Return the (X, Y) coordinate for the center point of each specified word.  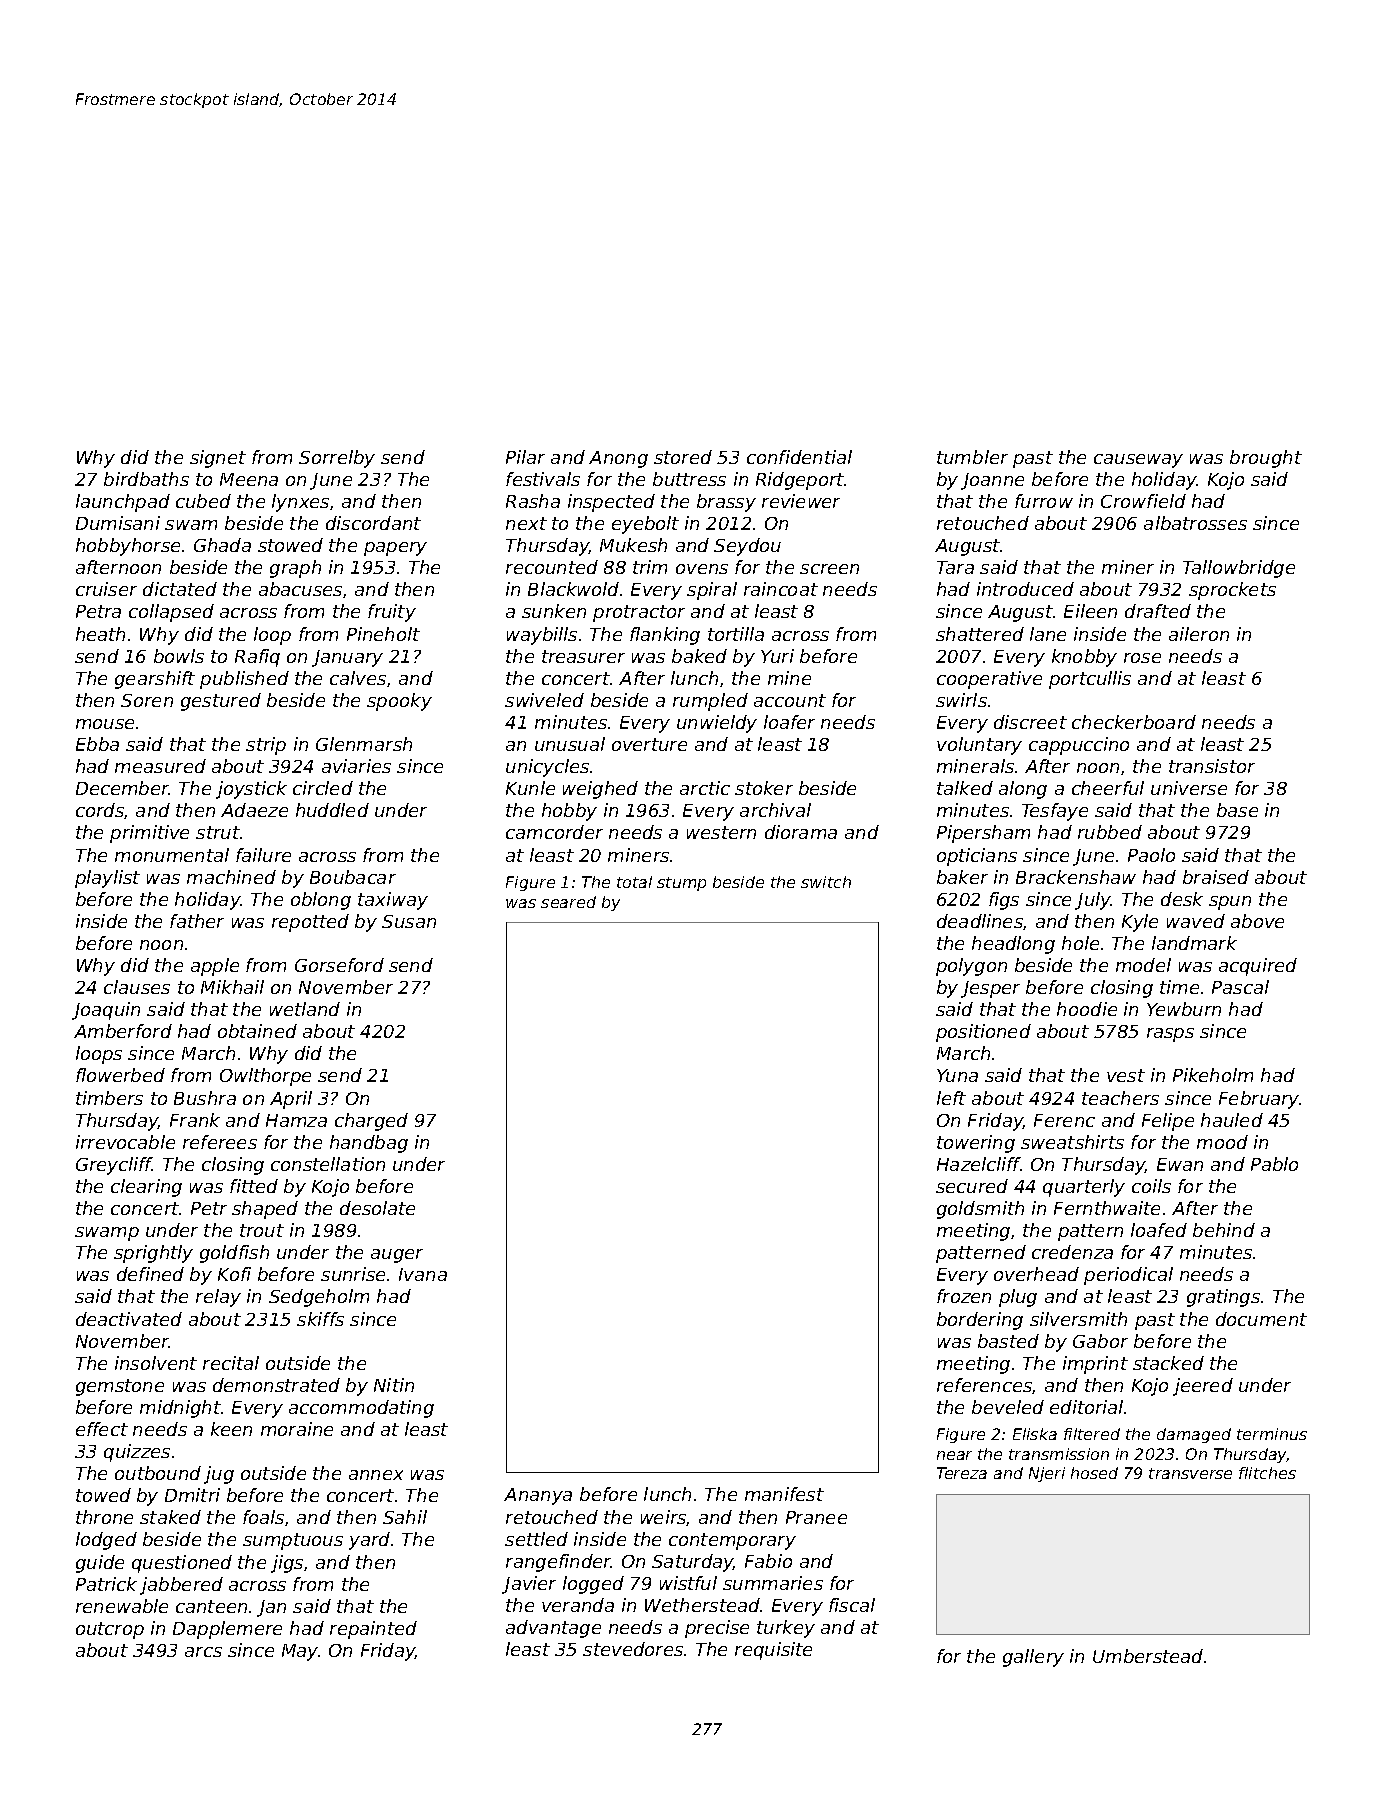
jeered (1203, 1387)
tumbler (972, 457)
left (951, 1098)
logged (593, 1585)
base (1237, 810)
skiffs (320, 1319)
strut (218, 832)
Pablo (1274, 1164)
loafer (789, 722)
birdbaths (146, 479)
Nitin (394, 1385)
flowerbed (120, 1075)
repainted (373, 1630)
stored (683, 457)
